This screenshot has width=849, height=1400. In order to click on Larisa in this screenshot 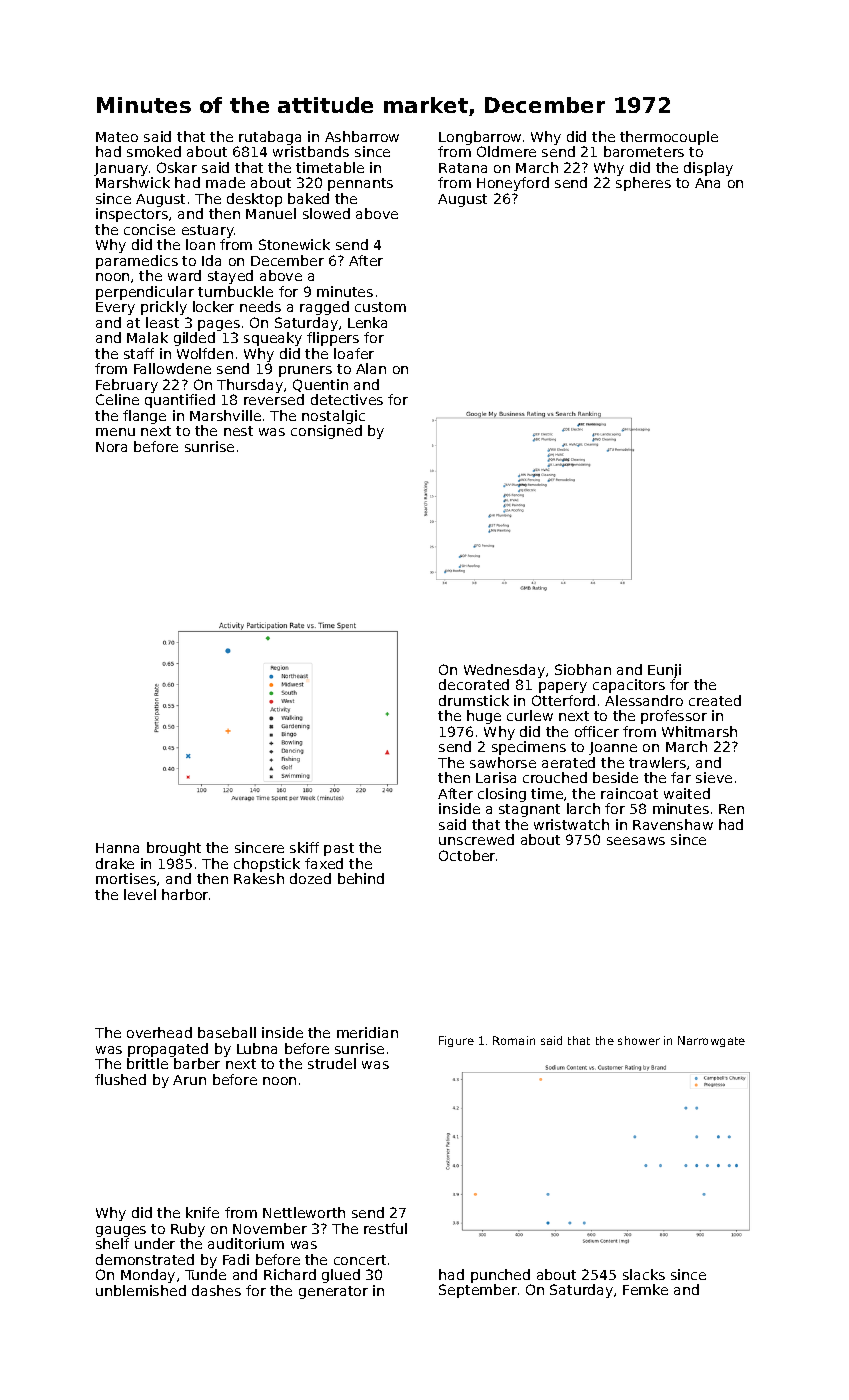, I will do `click(496, 777)`.
